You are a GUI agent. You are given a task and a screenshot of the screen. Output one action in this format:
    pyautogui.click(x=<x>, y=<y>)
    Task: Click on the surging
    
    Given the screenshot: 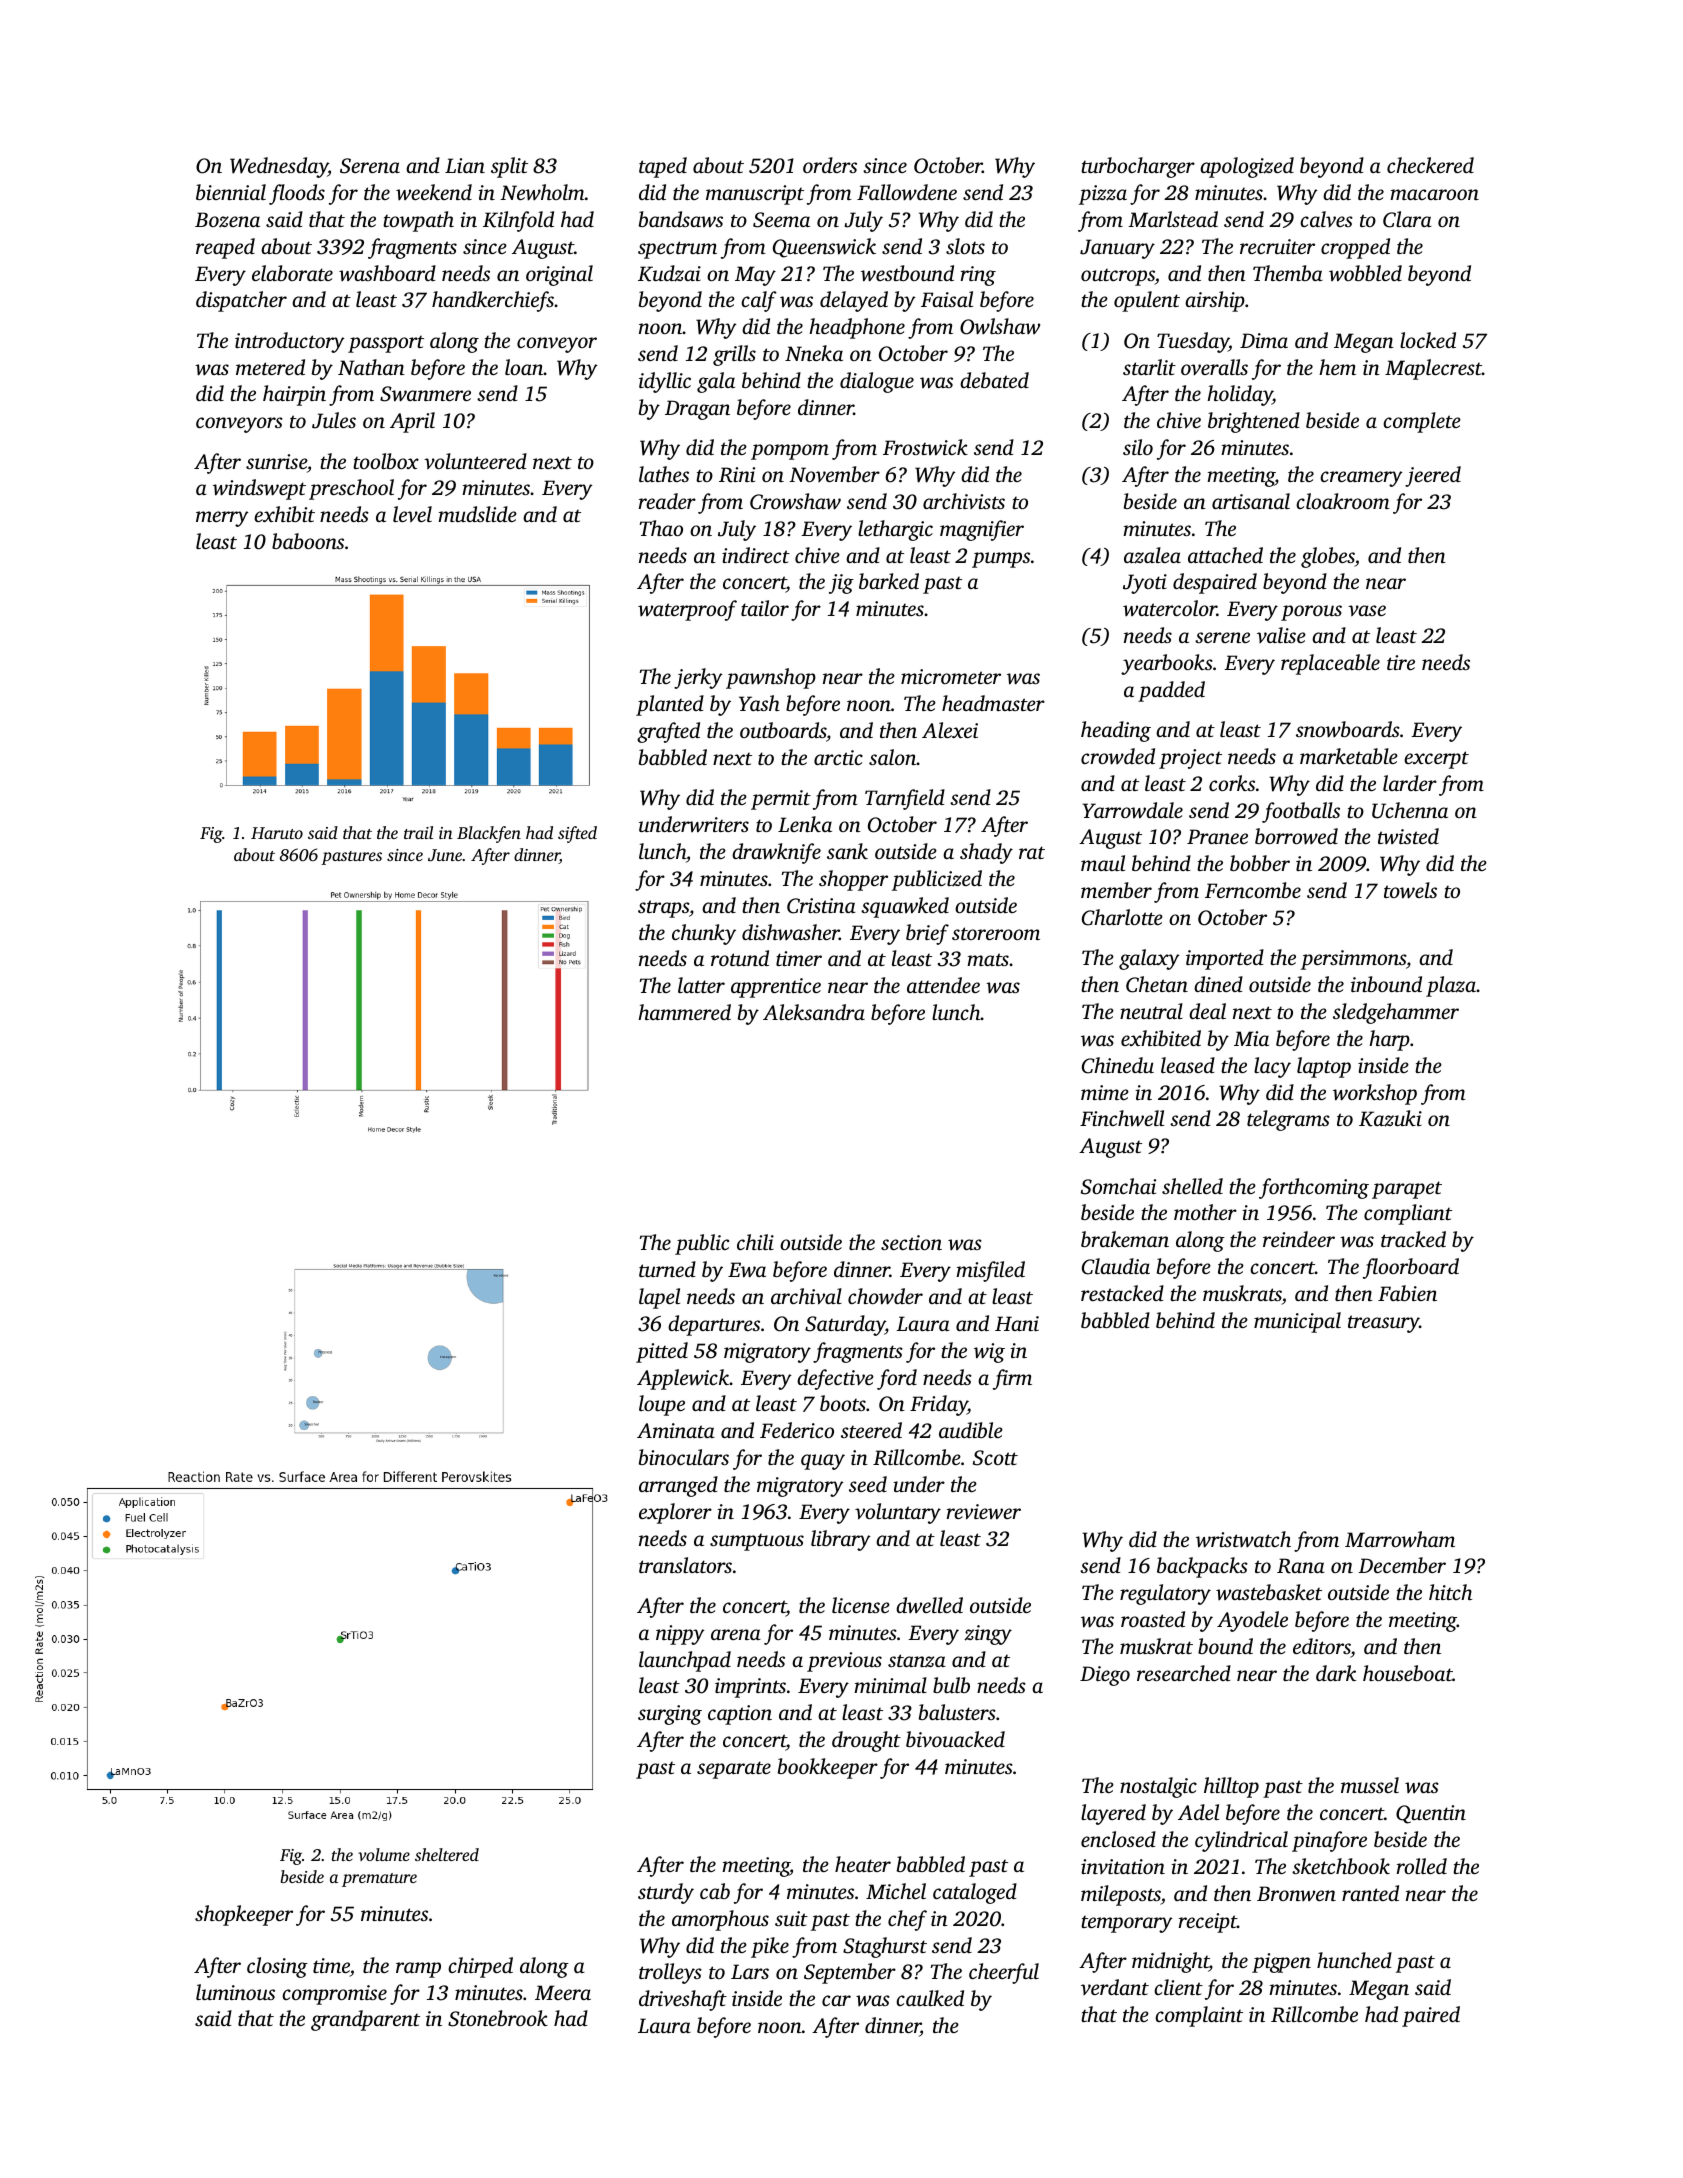 What is the action you would take?
    pyautogui.click(x=670, y=1715)
